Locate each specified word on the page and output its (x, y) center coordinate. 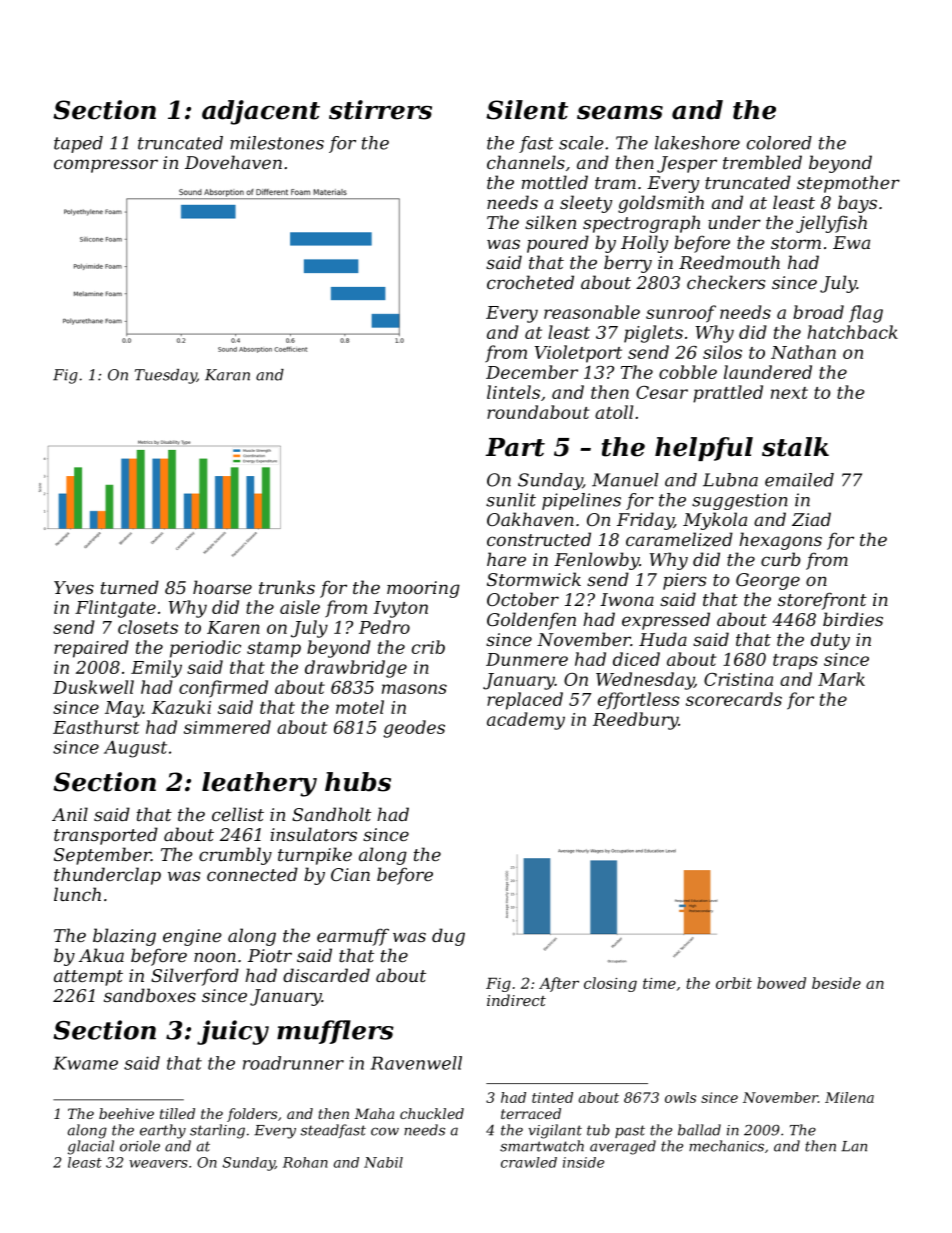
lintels (513, 392)
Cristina (738, 679)
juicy (233, 1032)
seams (620, 113)
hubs (358, 782)
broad (818, 312)
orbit (734, 983)
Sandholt (331, 814)
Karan (227, 375)
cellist (238, 814)
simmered (227, 727)
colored (779, 143)
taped (78, 144)
